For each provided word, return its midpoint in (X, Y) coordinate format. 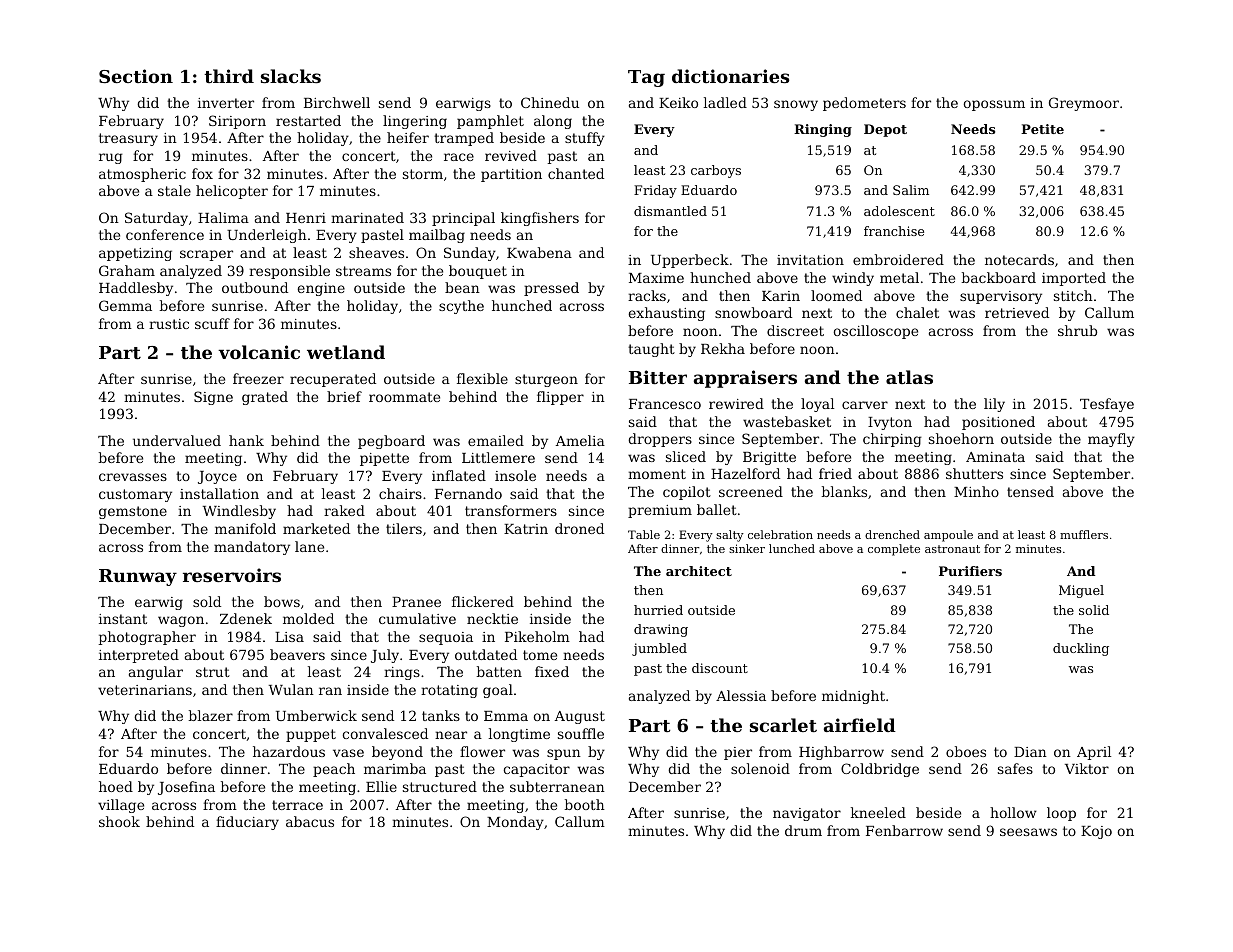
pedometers (864, 104)
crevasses (133, 477)
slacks (291, 76)
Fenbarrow (904, 830)
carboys (716, 171)
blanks (844, 491)
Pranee (416, 602)
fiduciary (247, 823)
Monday (515, 823)
